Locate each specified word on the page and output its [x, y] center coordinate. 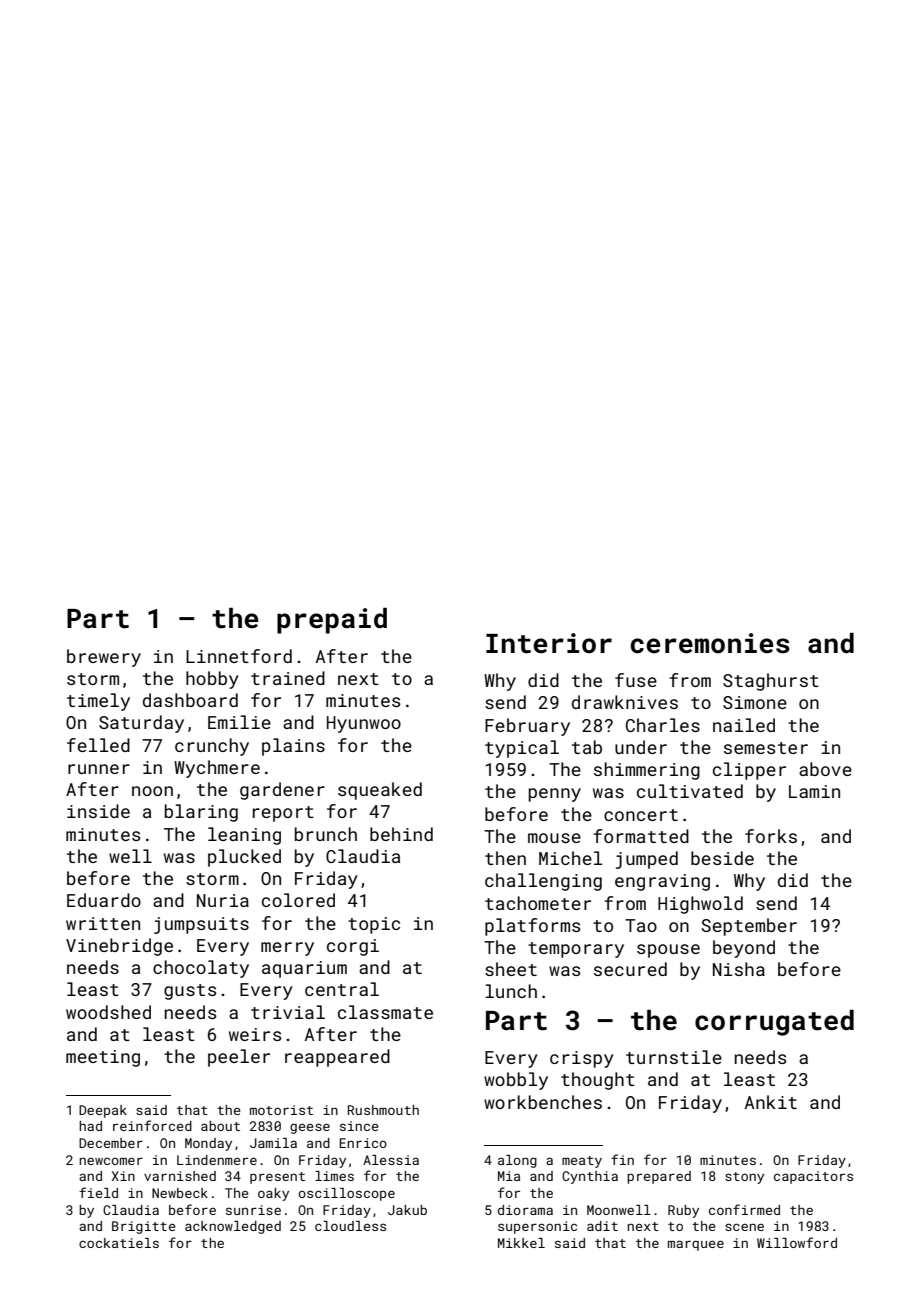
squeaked [380, 791]
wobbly [516, 1081]
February [527, 727]
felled [98, 745]
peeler [239, 1058]
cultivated [690, 791]
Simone [755, 702]
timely [98, 702]
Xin [123, 1176]
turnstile [674, 1057]
